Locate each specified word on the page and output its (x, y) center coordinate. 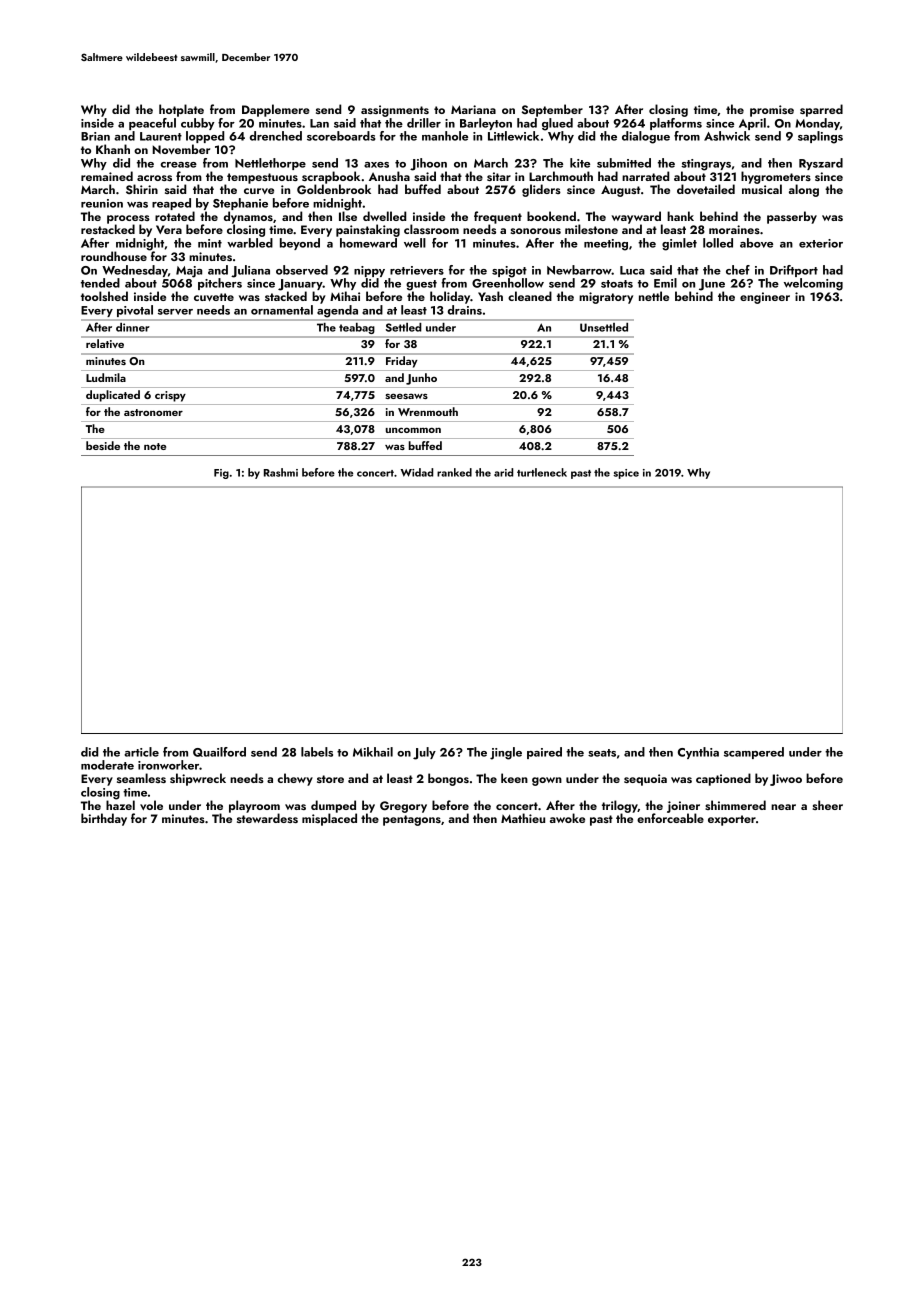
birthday (104, 819)
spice (626, 474)
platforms (676, 124)
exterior (821, 243)
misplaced (329, 819)
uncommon (413, 430)
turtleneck (542, 472)
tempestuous (262, 178)
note (155, 446)
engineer (765, 298)
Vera (169, 229)
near (783, 807)
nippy (369, 271)
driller (424, 123)
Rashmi (281, 472)
